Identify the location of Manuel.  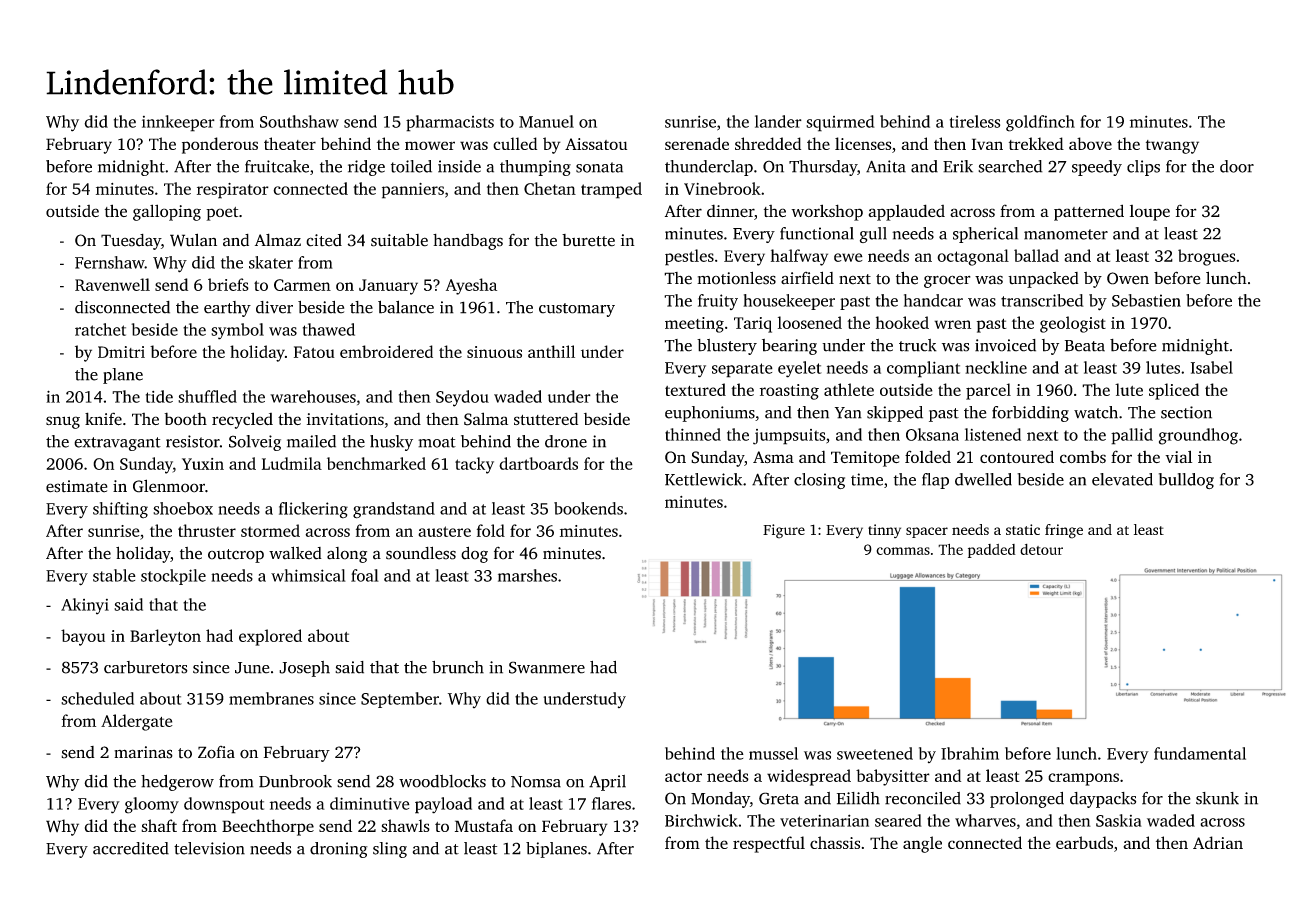
(546, 121).
